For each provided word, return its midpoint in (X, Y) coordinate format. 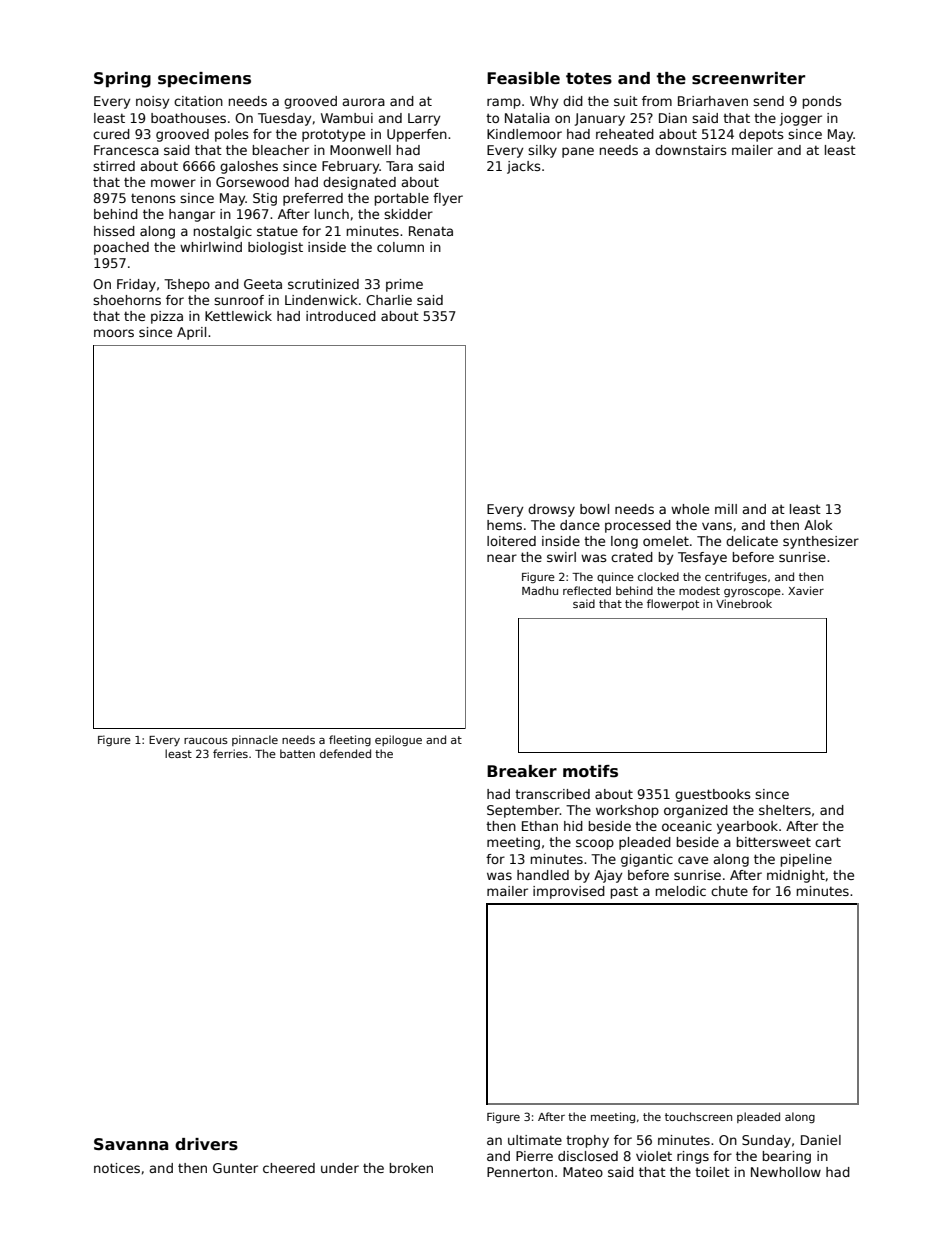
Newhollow (786, 1172)
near (502, 558)
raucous (206, 741)
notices (117, 1168)
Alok (818, 525)
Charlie (389, 300)
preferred (313, 199)
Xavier (806, 590)
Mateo (583, 1172)
